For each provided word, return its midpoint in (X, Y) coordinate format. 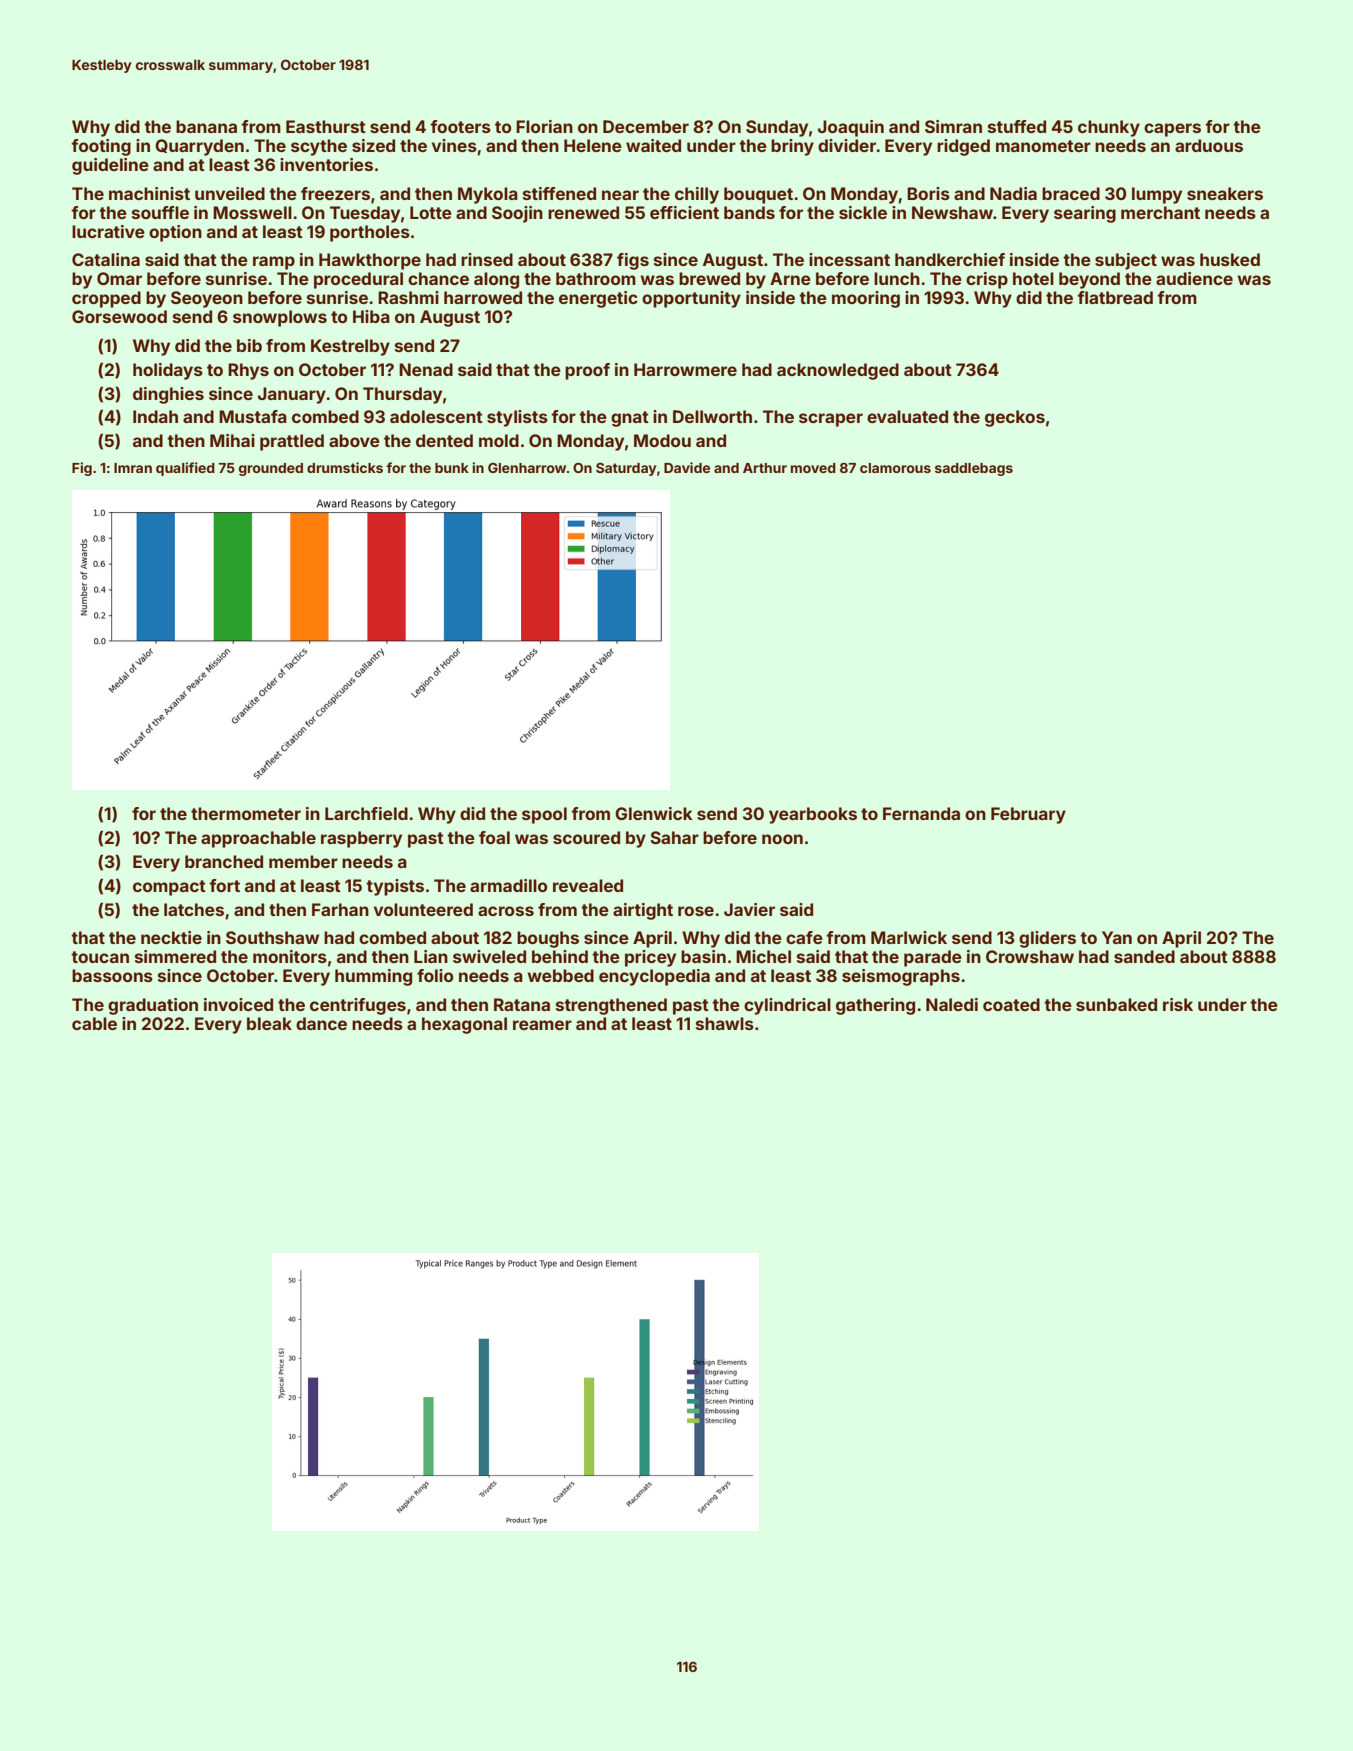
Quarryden (199, 147)
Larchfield (366, 813)
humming (373, 977)
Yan (1117, 937)
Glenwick (654, 813)
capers (1172, 130)
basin (703, 956)
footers (460, 126)
